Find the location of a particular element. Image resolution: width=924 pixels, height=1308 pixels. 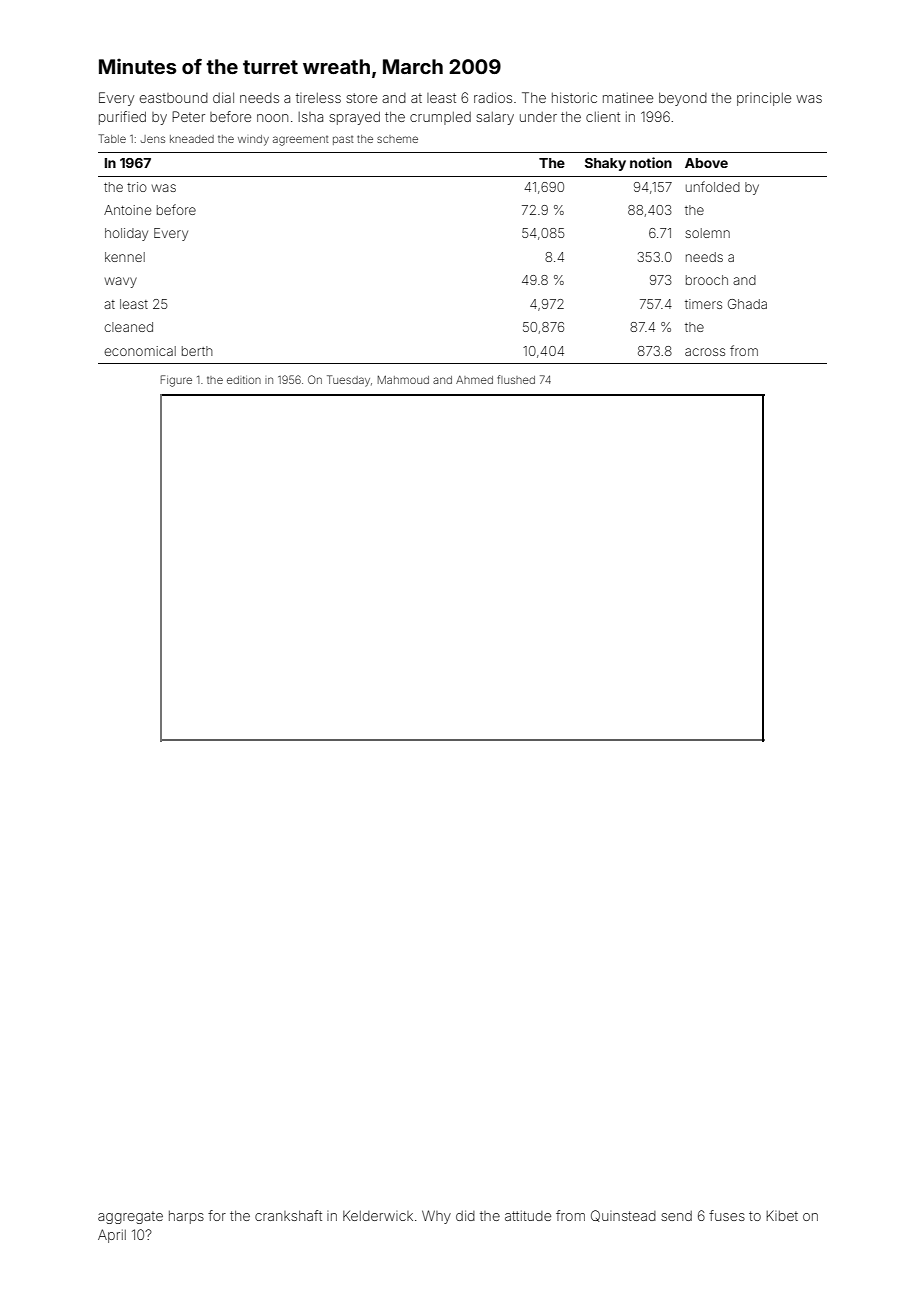

beyond is located at coordinates (683, 99).
